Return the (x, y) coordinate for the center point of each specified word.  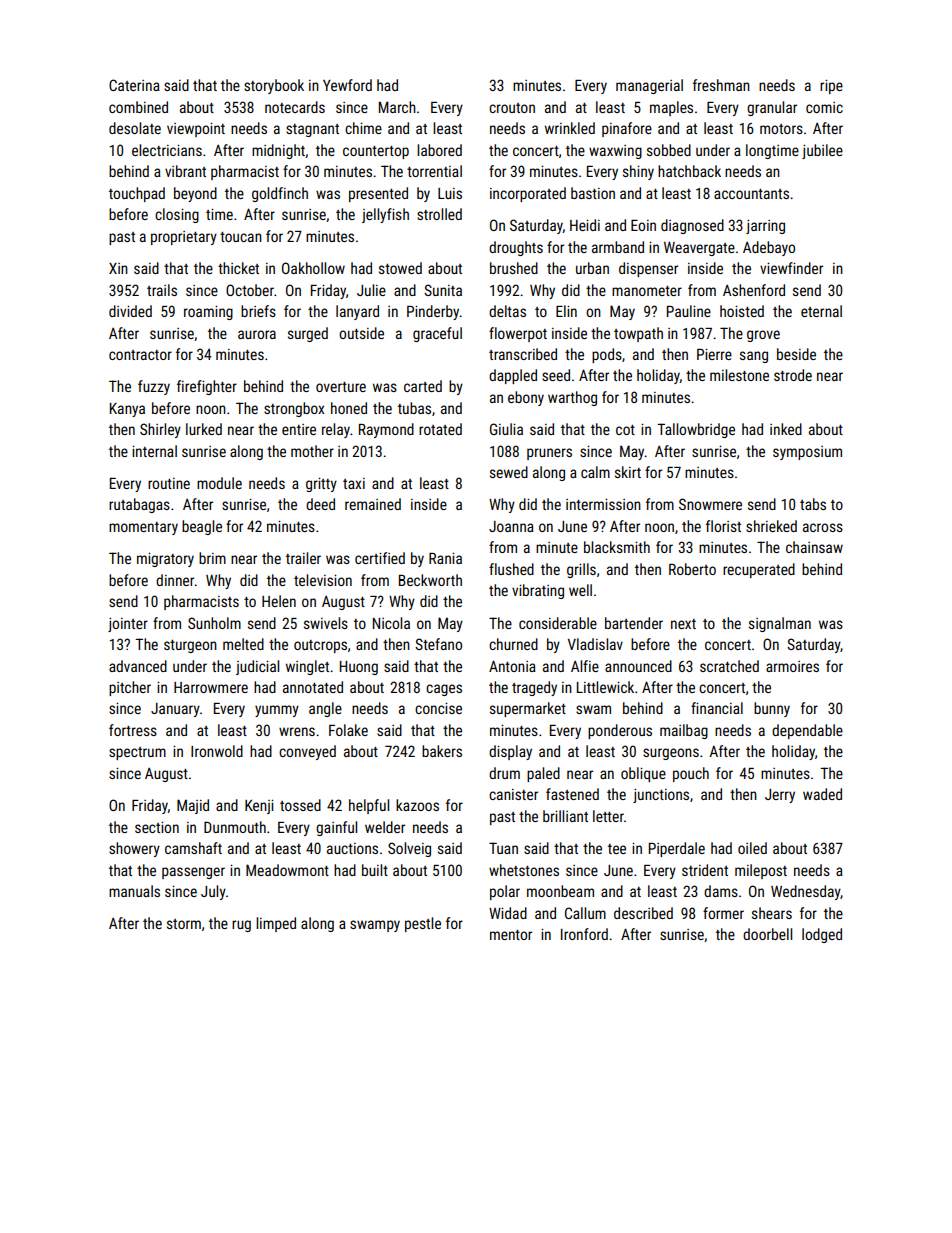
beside (796, 354)
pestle (423, 924)
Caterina (134, 85)
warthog (572, 398)
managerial (649, 86)
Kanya (127, 410)
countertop (376, 152)
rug (241, 926)
